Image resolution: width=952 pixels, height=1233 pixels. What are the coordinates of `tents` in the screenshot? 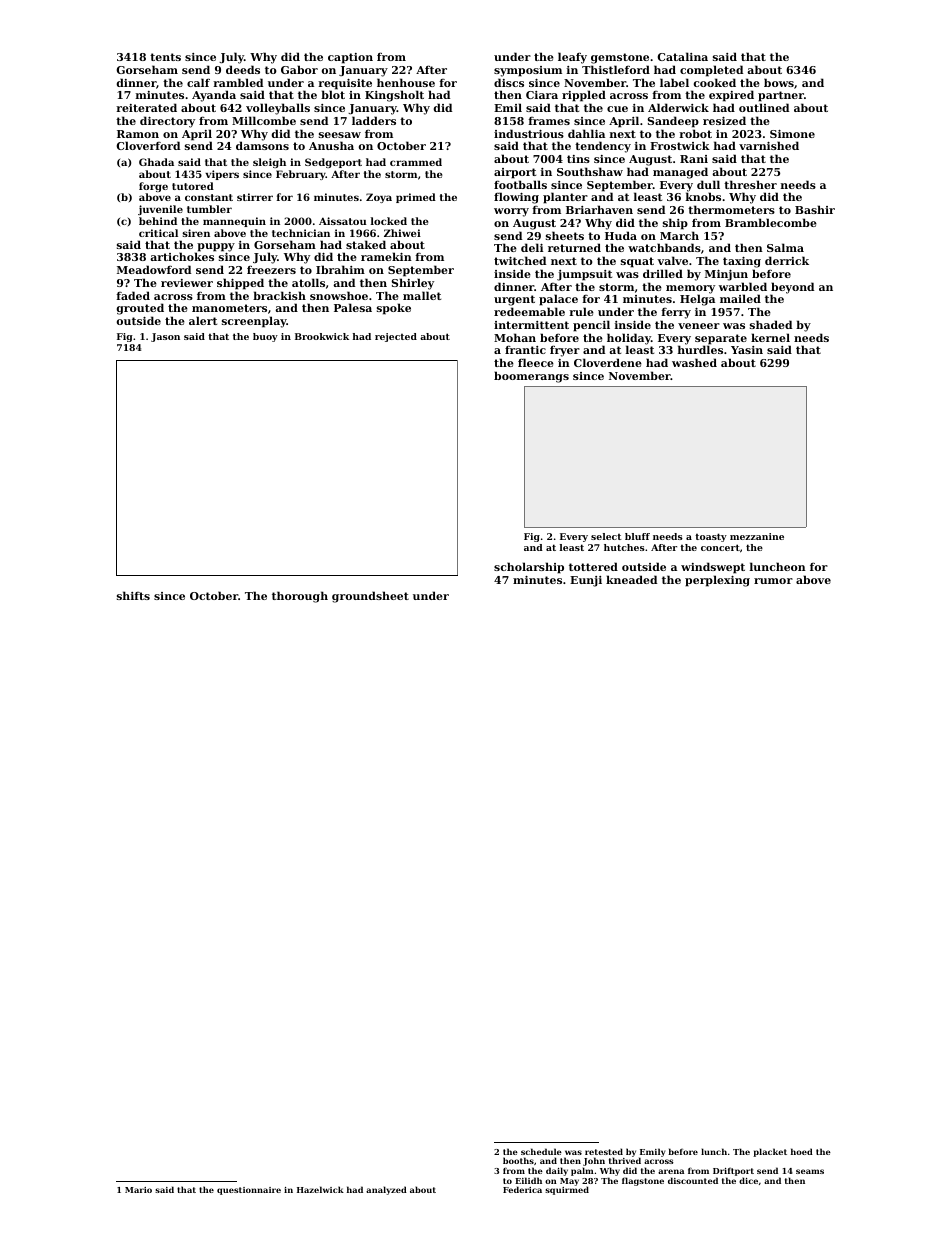 It's located at (165, 57).
